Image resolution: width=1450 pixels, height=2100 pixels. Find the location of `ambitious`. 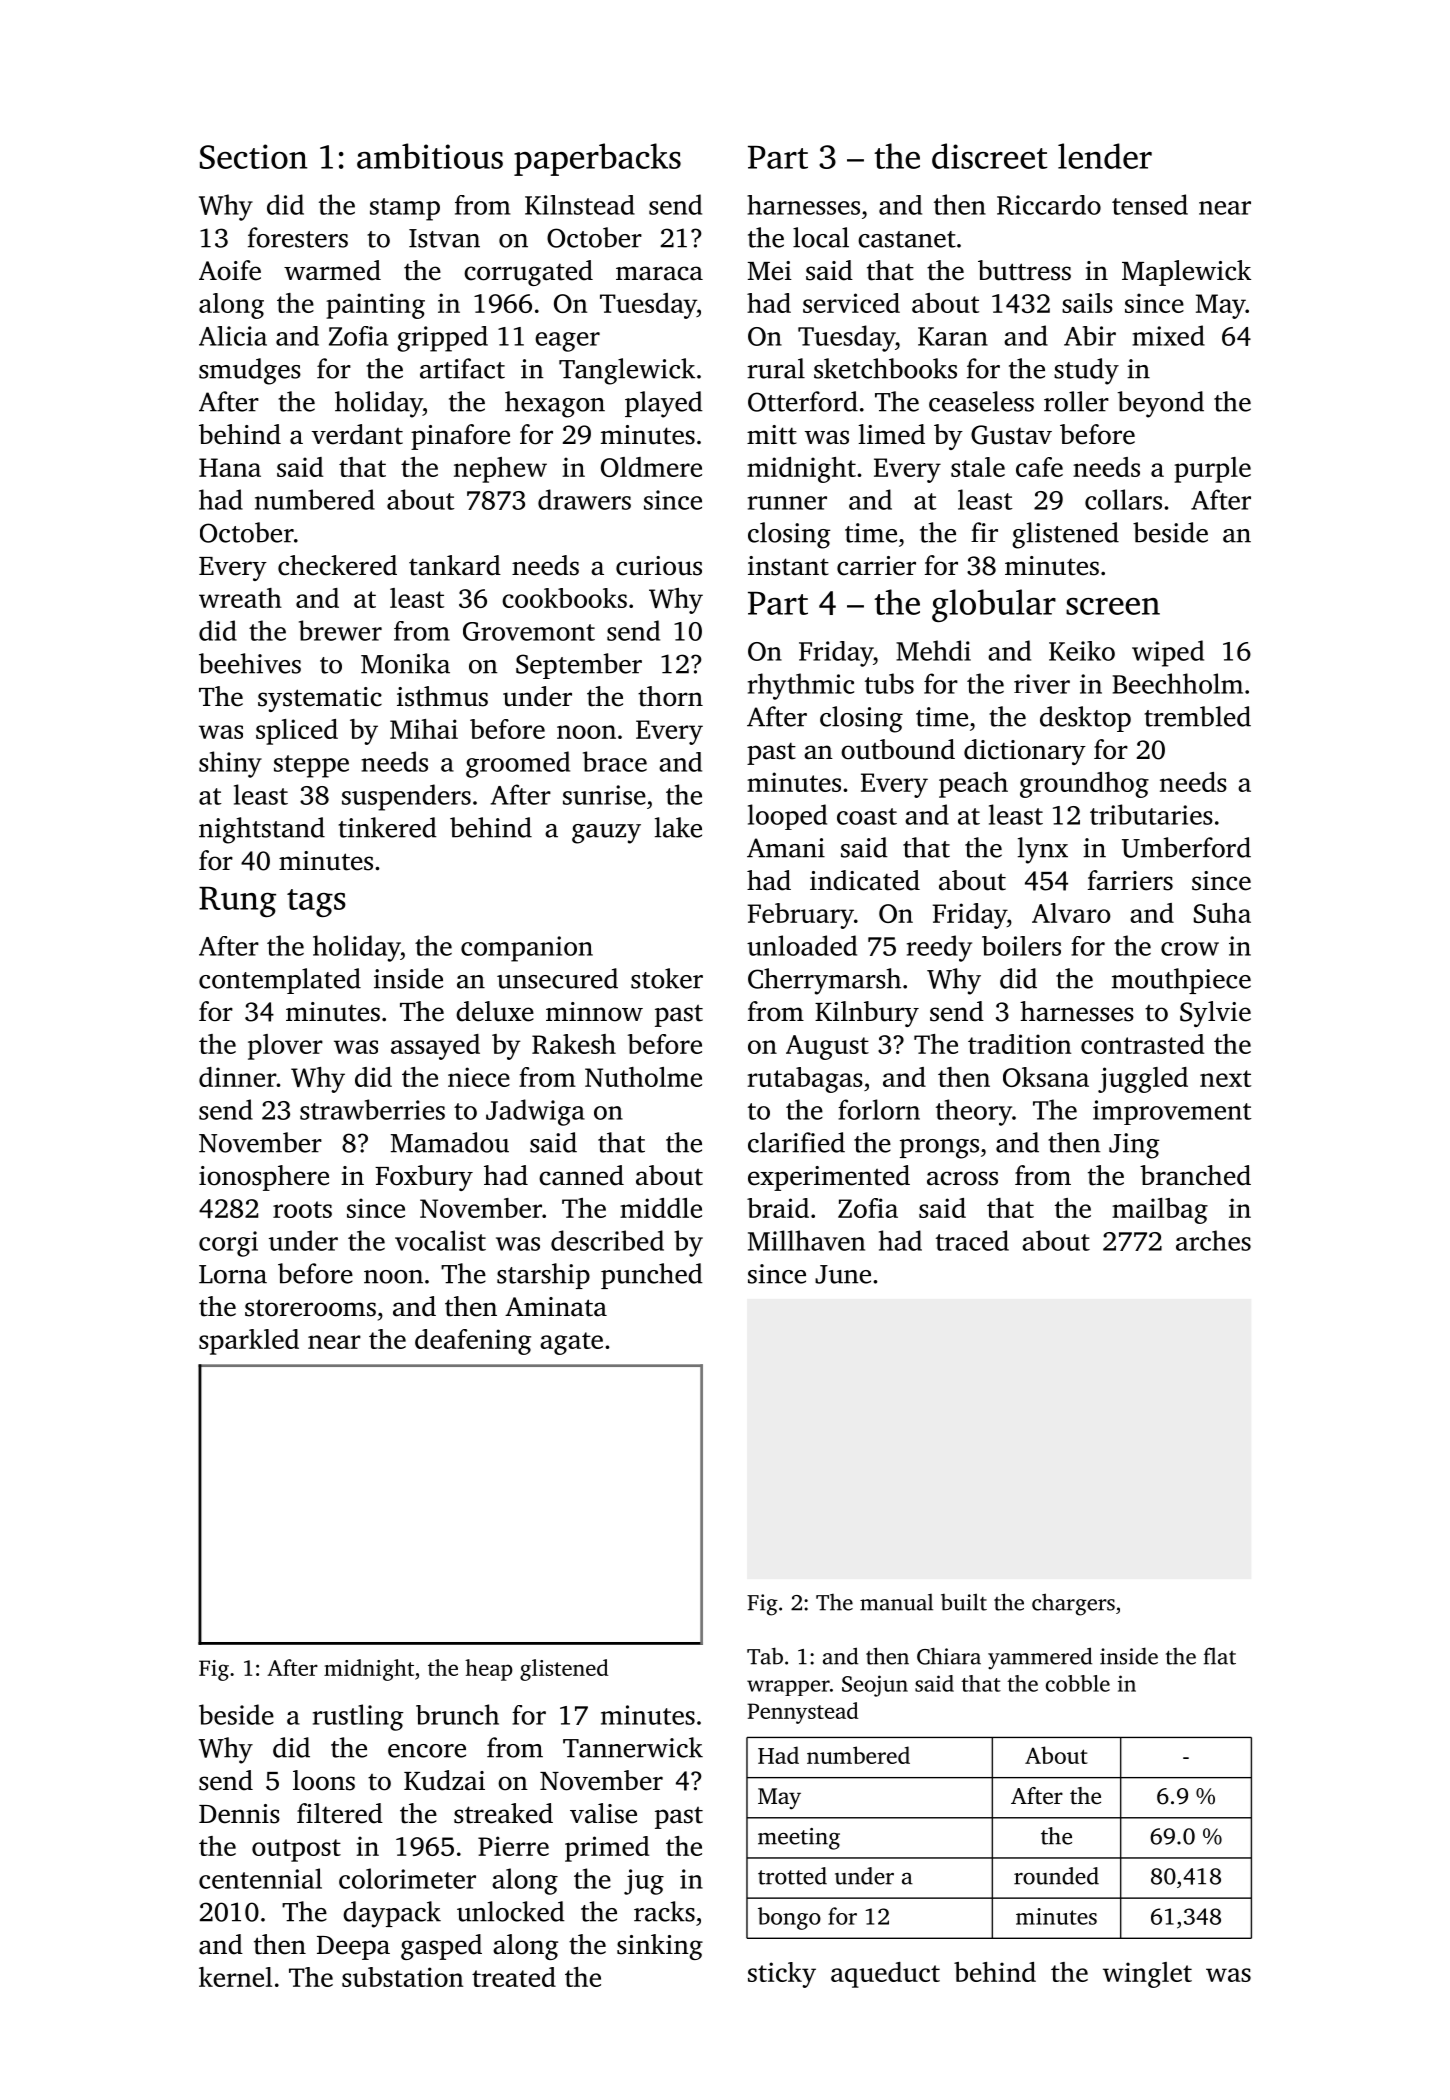

ambitious is located at coordinates (430, 156).
